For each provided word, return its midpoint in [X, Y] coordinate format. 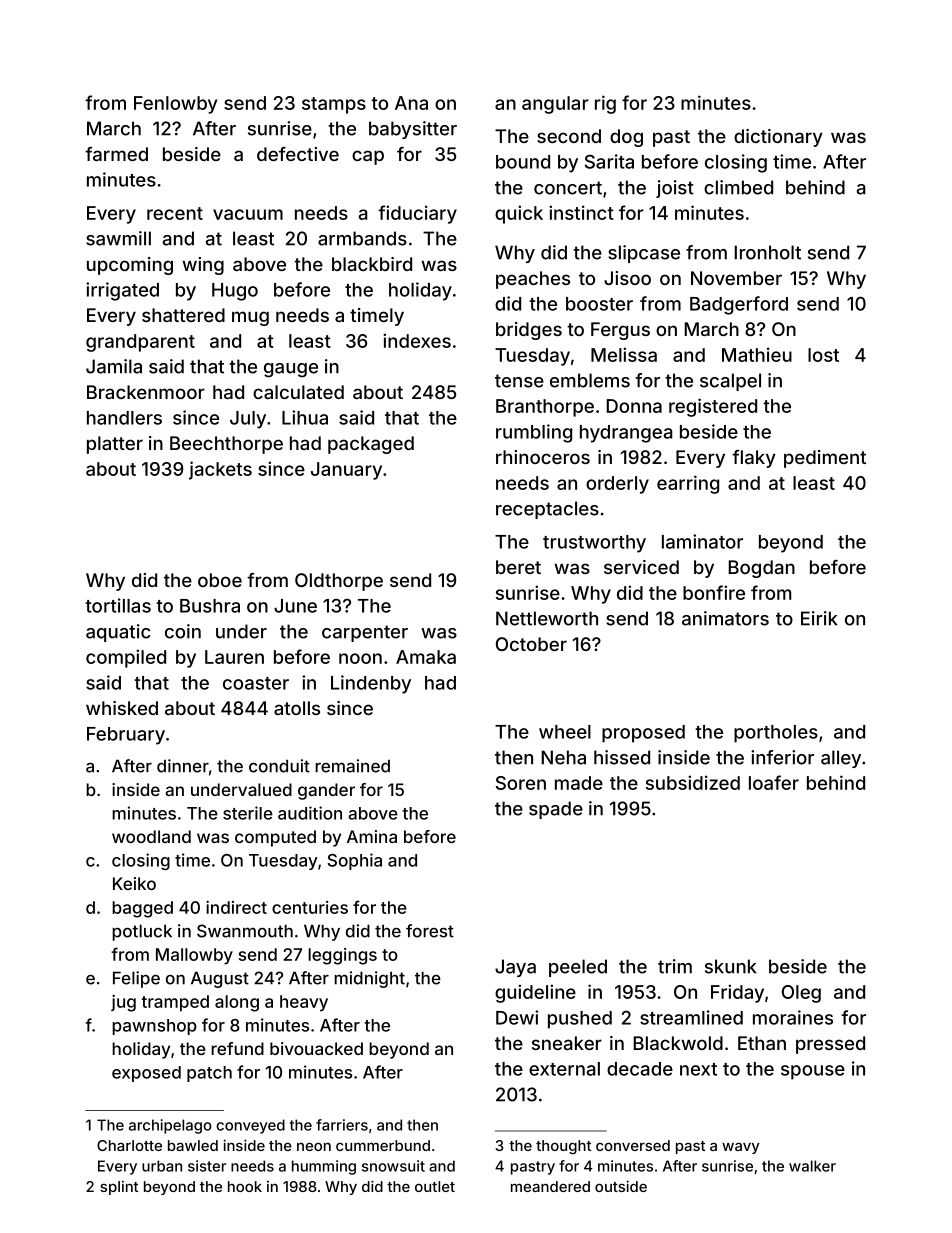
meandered [550, 1186]
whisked [122, 708]
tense [519, 381]
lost [823, 355]
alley [841, 759]
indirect [236, 907]
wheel [565, 732]
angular [555, 105]
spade [556, 810]
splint [119, 1188]
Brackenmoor [146, 392]
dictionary [778, 138]
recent [175, 213]
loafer [774, 782]
